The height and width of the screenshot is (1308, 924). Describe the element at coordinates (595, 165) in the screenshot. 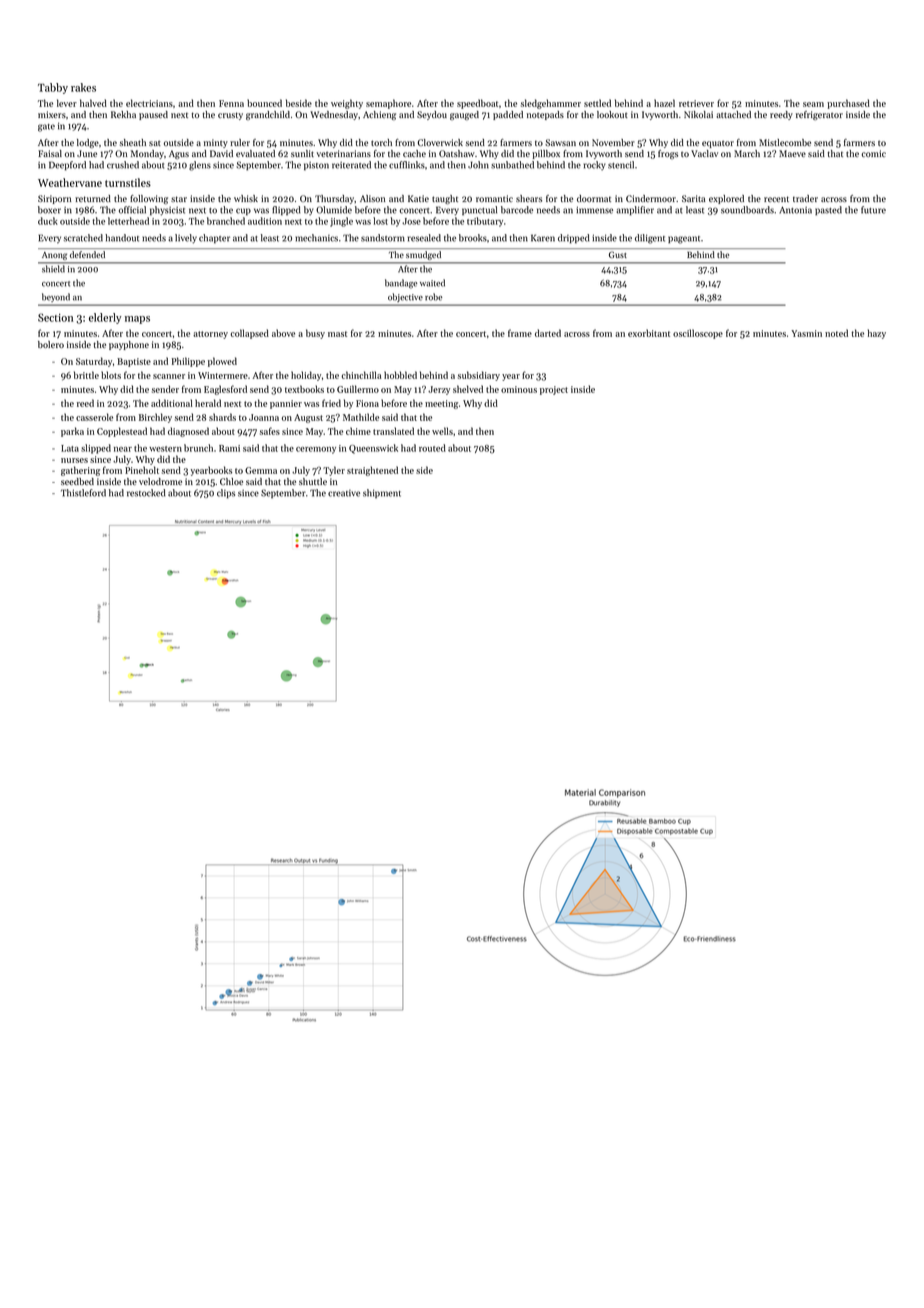

I see `rocky` at that location.
